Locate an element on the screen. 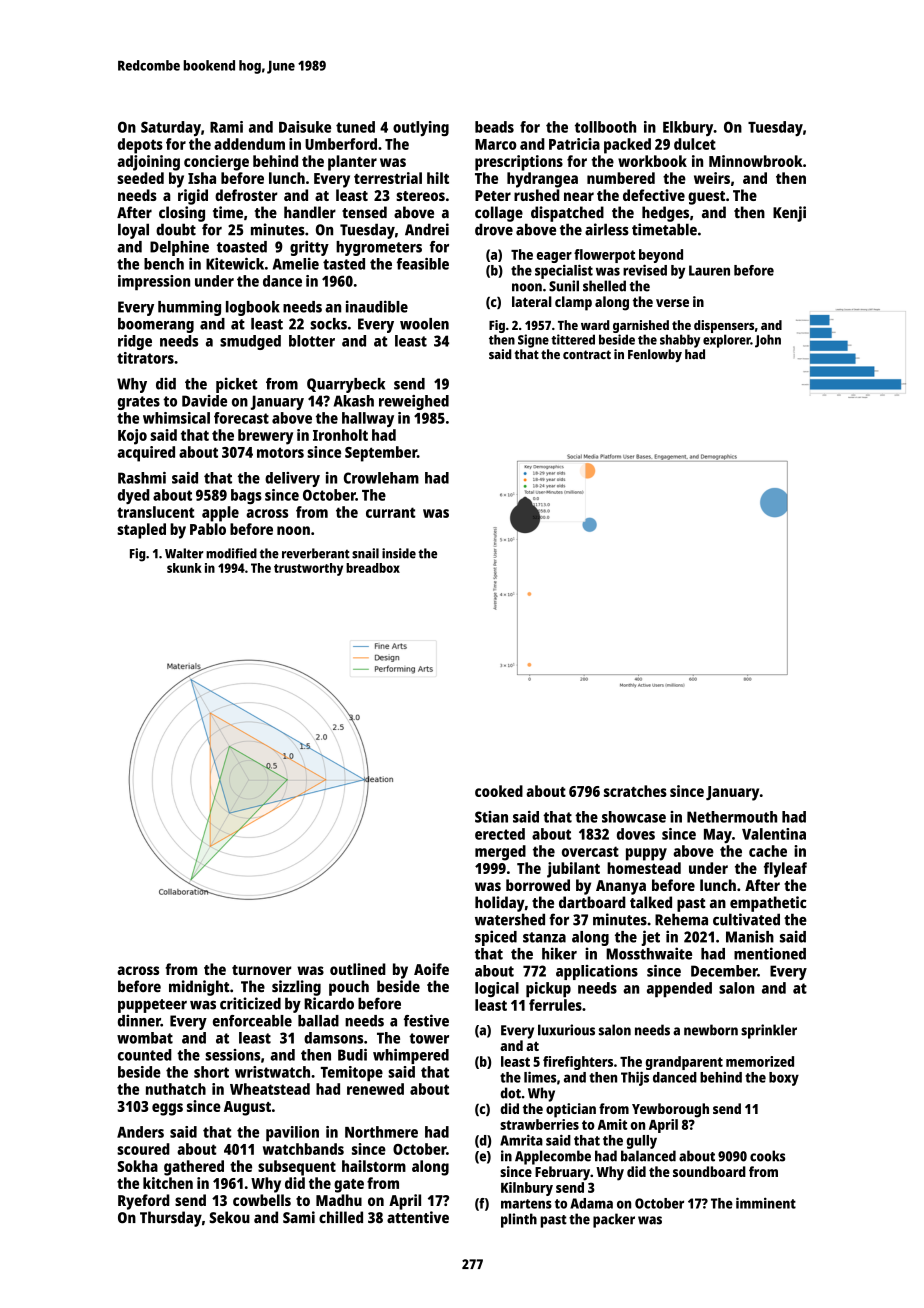  whimpered is located at coordinates (411, 1056).
